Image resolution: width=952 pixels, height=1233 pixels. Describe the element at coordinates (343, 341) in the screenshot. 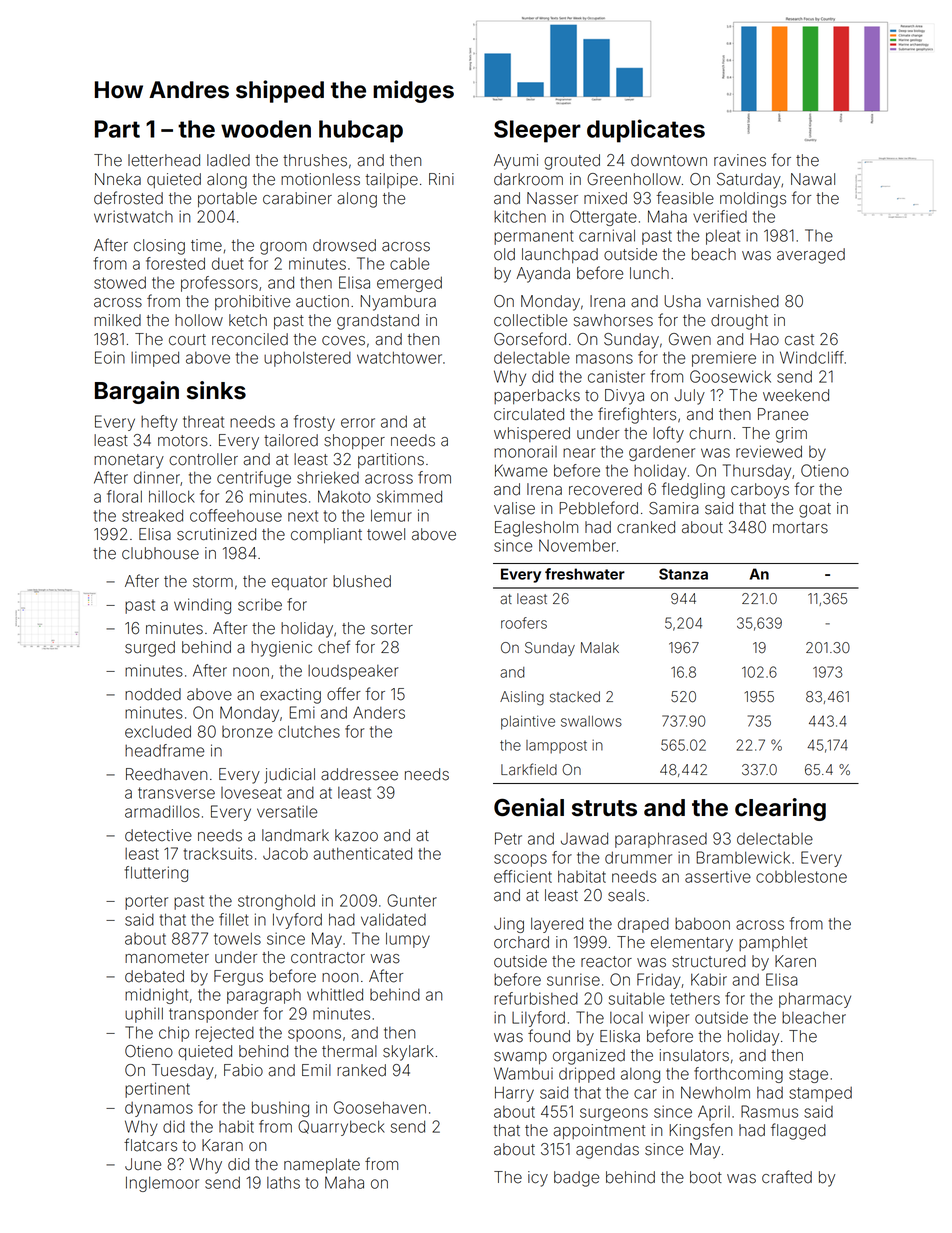

I see `coves` at that location.
